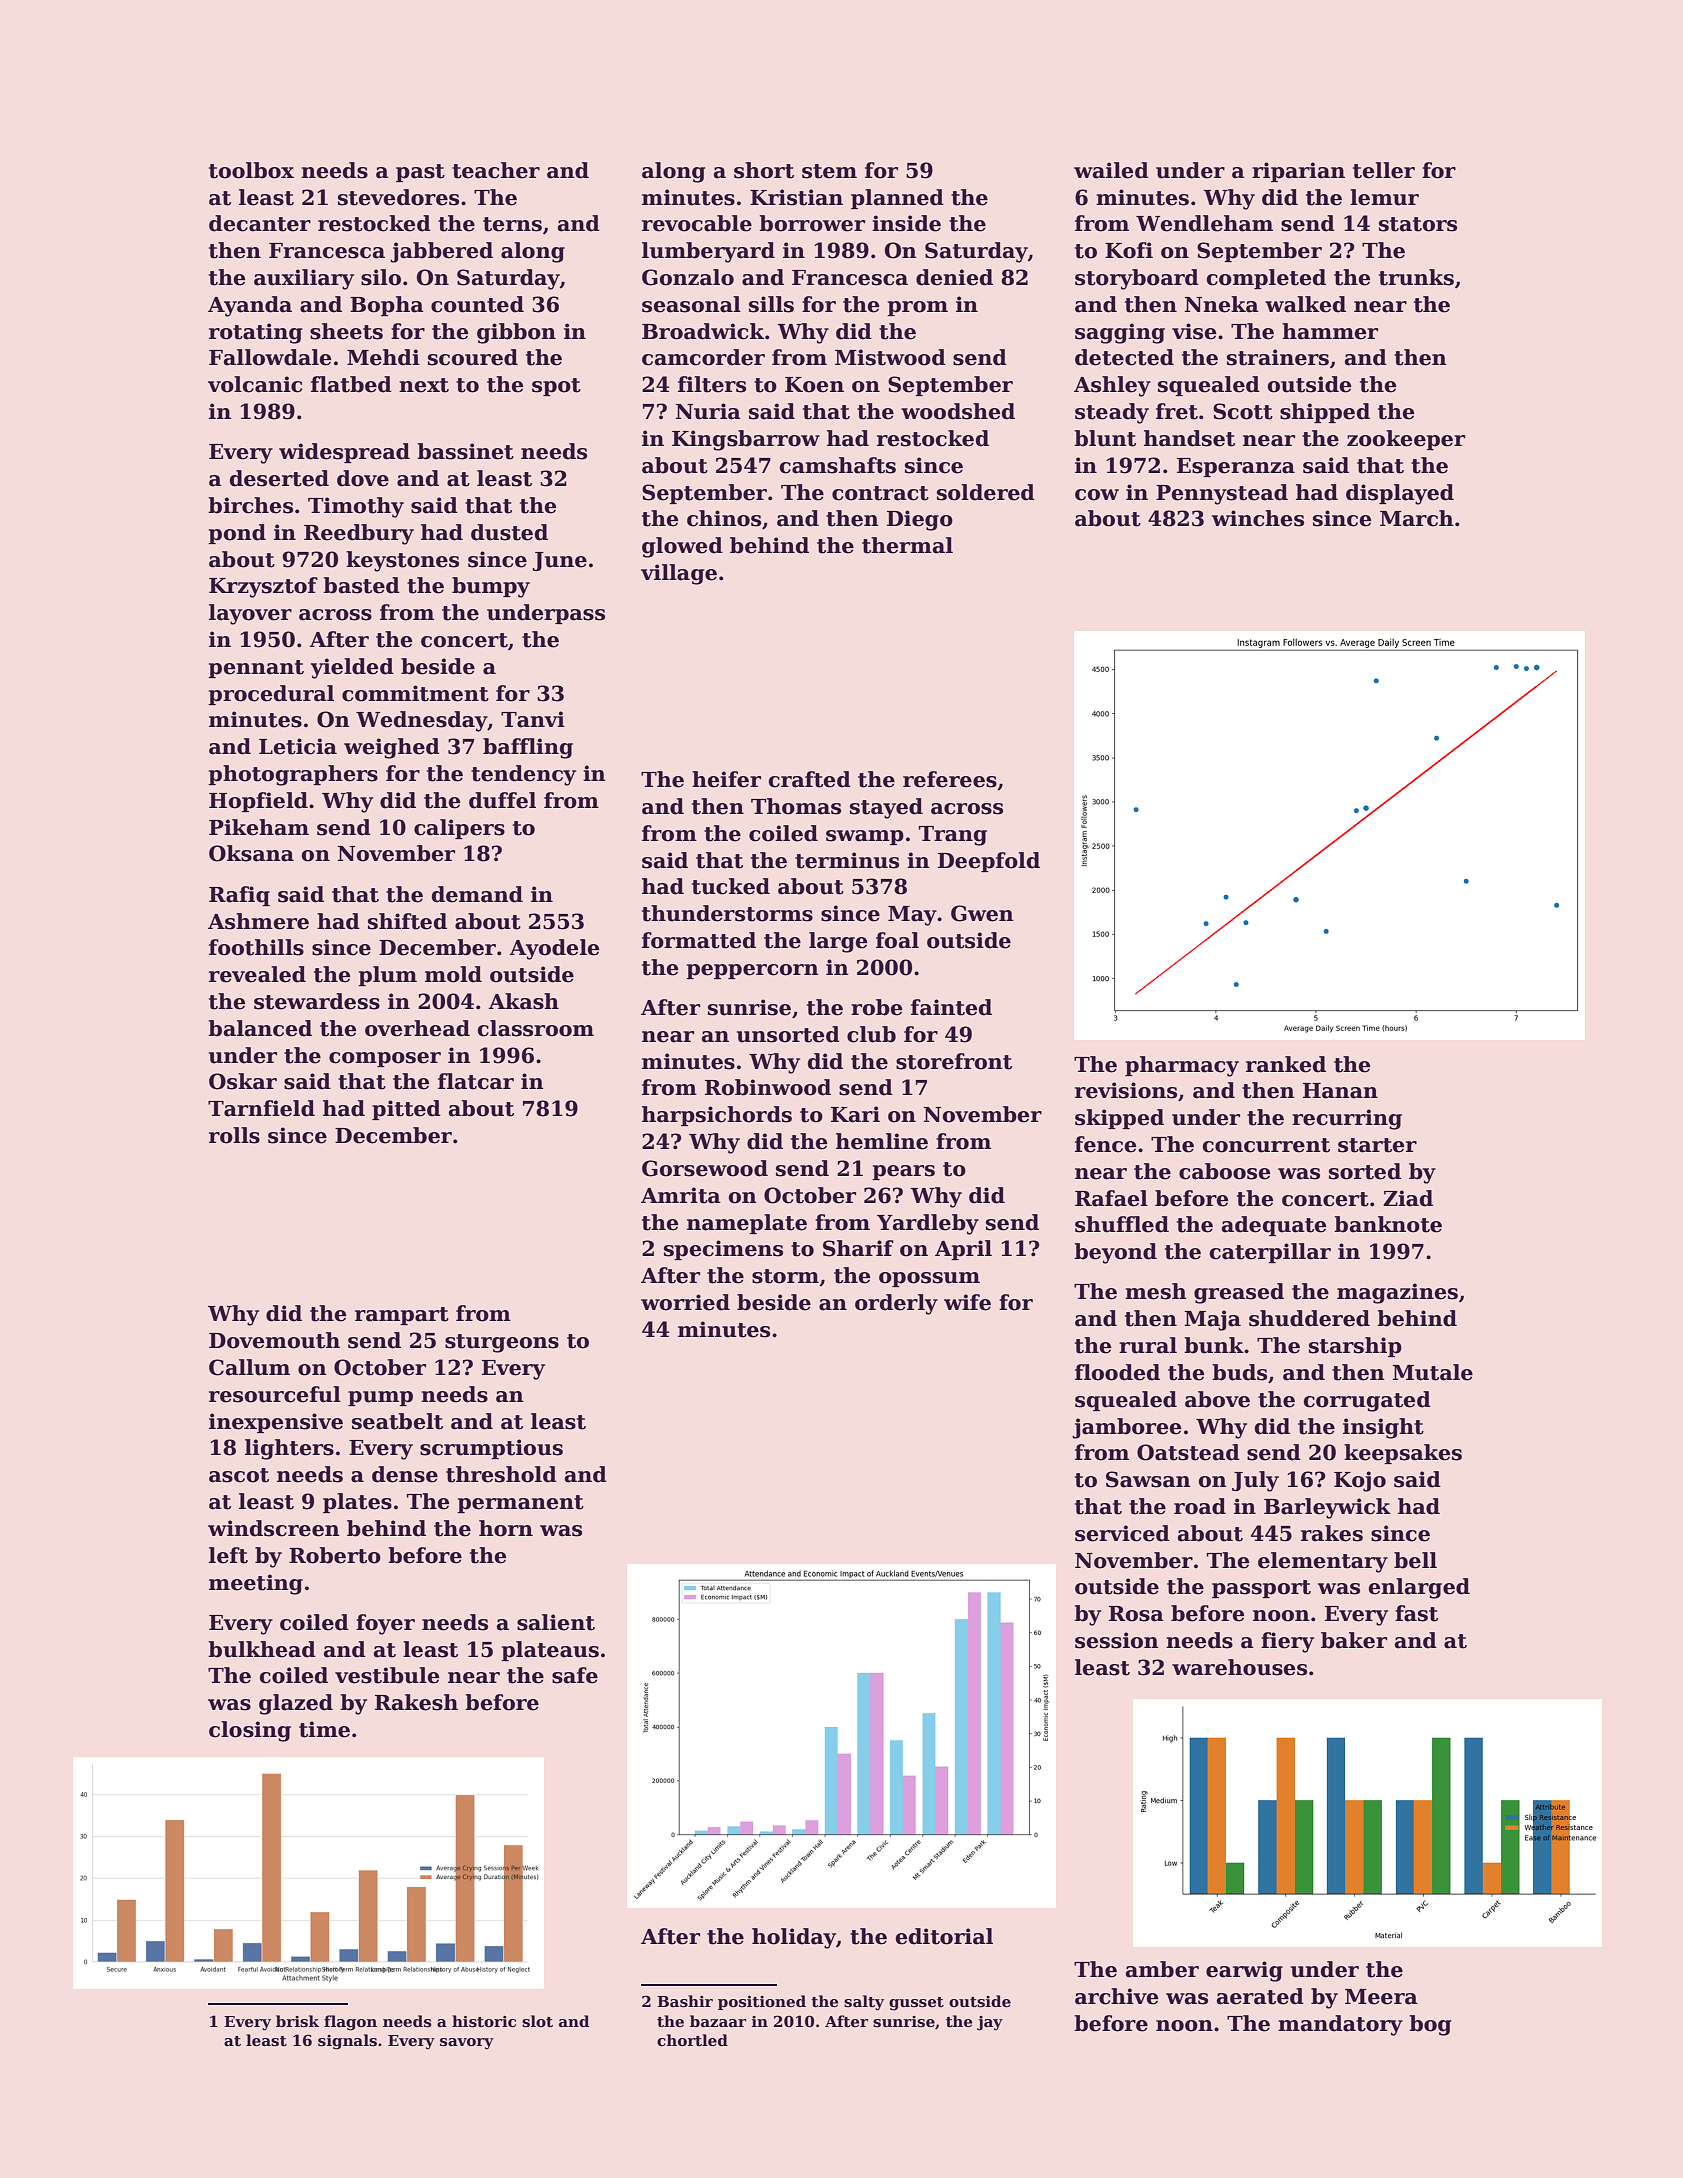 The image size is (1683, 2178). What do you see at coordinates (1416, 1613) in the screenshot?
I see `fast` at bounding box center [1416, 1613].
